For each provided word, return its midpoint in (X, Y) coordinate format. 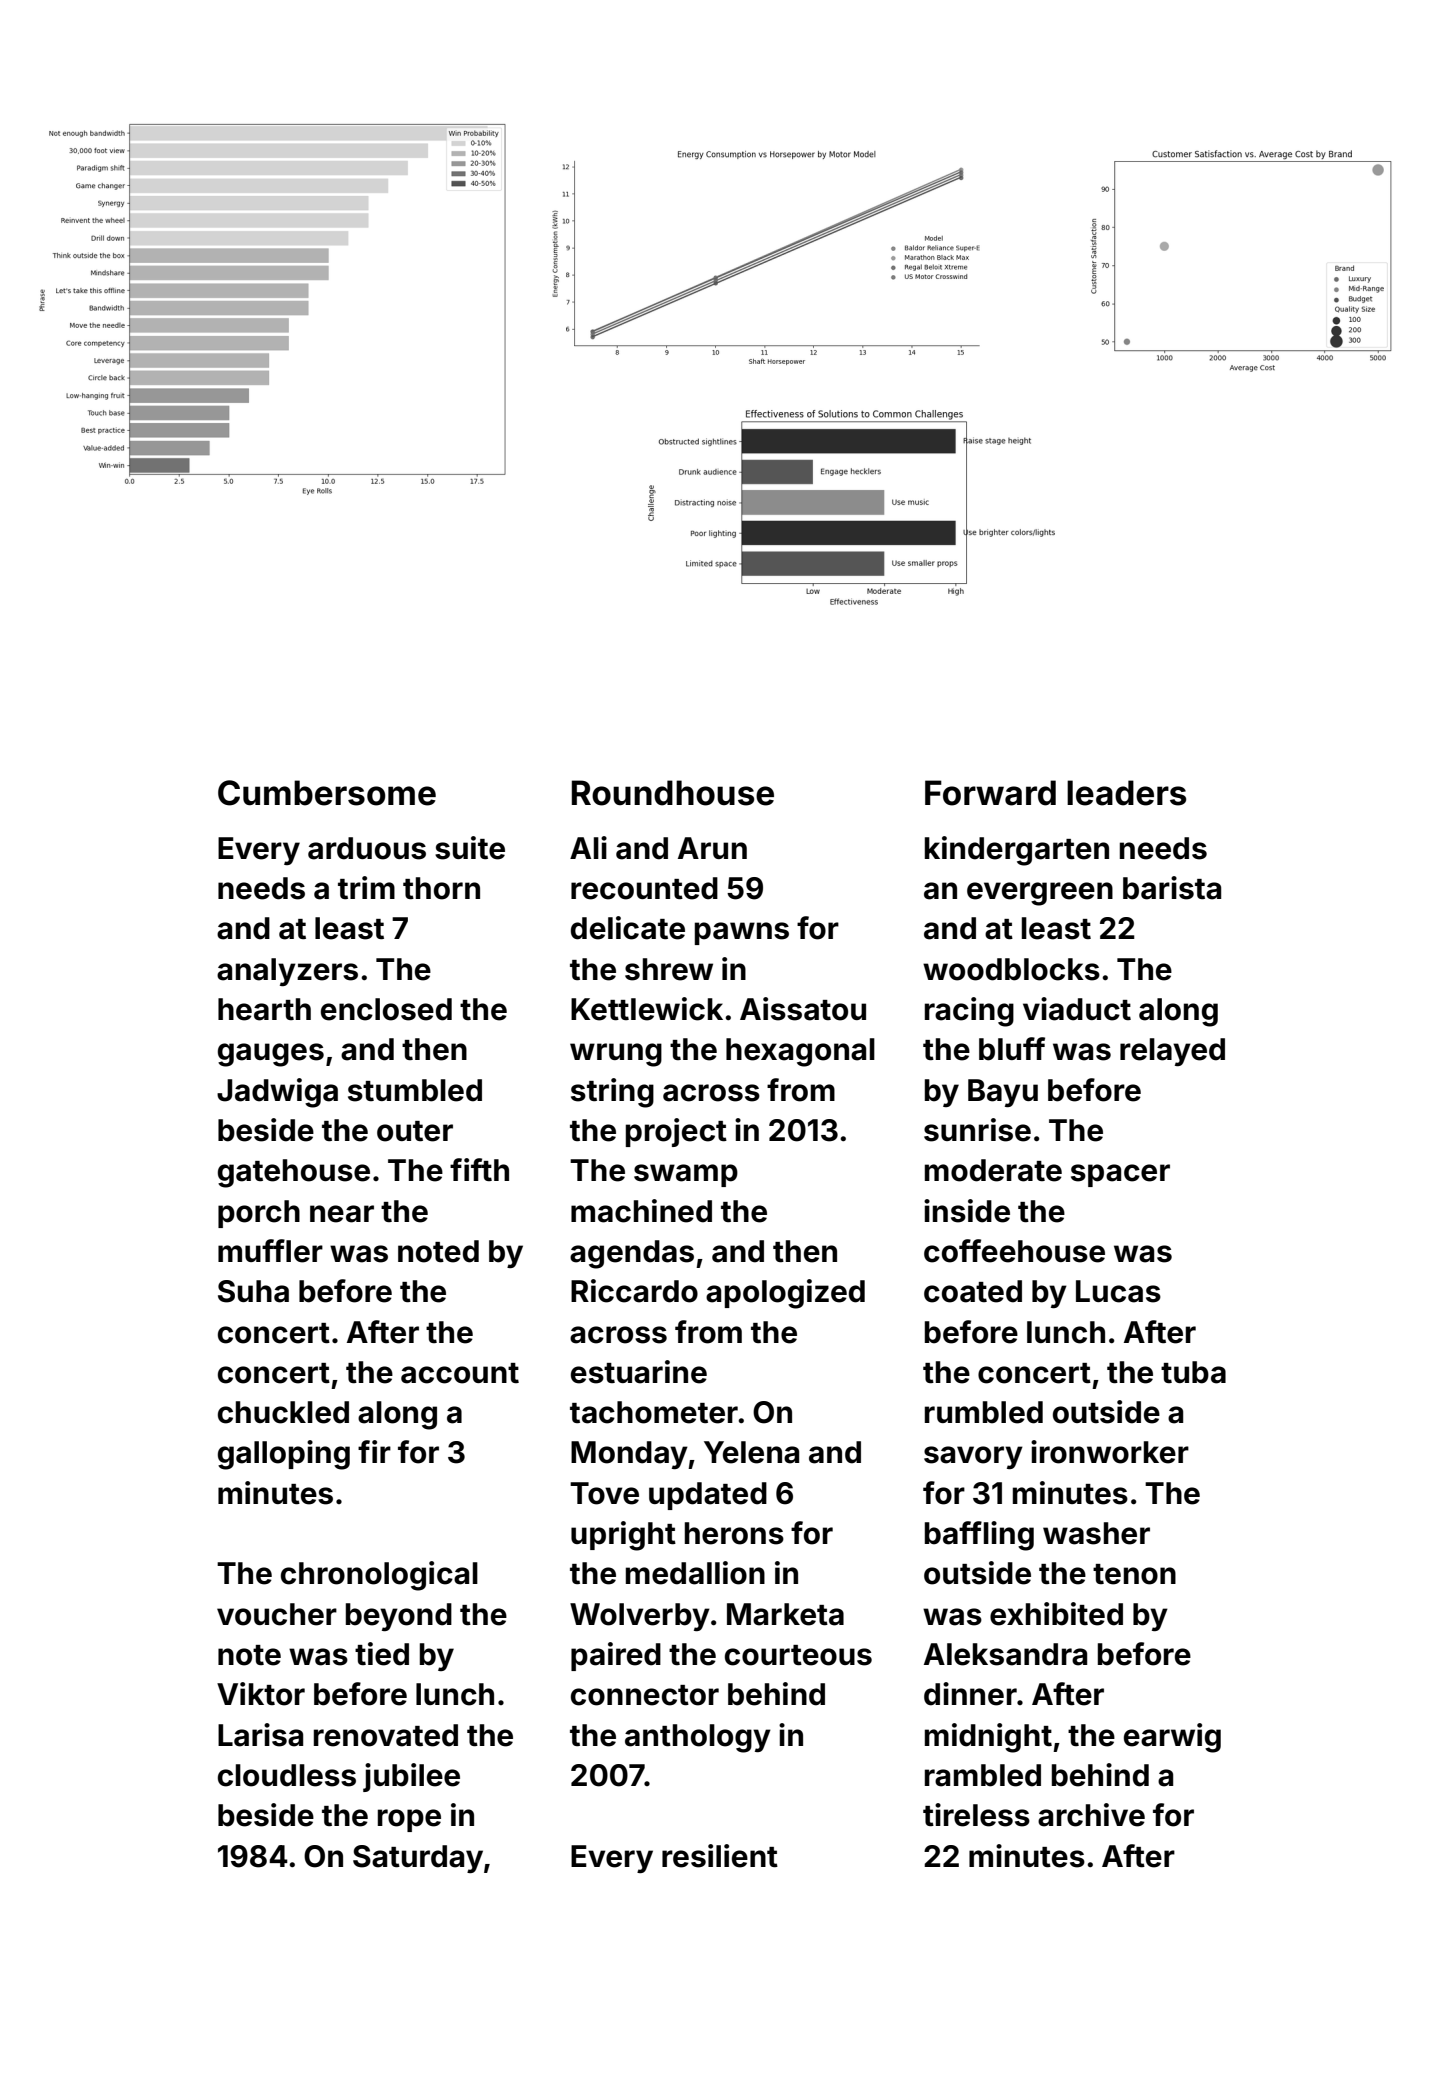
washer (1096, 1533)
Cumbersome (327, 793)
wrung (616, 1055)
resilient (720, 1856)
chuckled (283, 1412)
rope (409, 1820)
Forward (990, 793)
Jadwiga (277, 1093)
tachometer (654, 1412)
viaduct (1077, 1009)
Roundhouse (673, 793)
